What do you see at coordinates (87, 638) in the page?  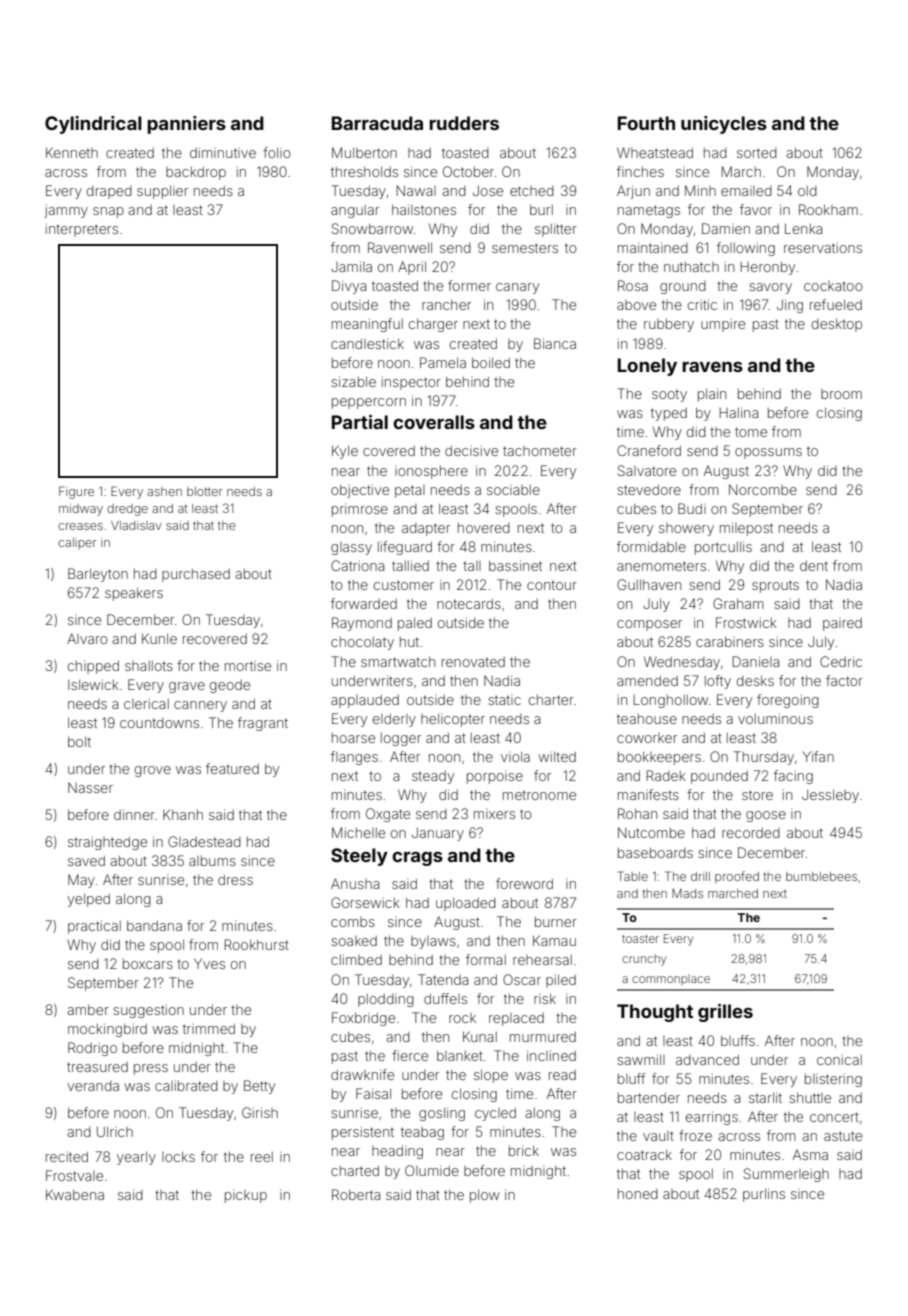 I see `Alvaro` at bounding box center [87, 638].
